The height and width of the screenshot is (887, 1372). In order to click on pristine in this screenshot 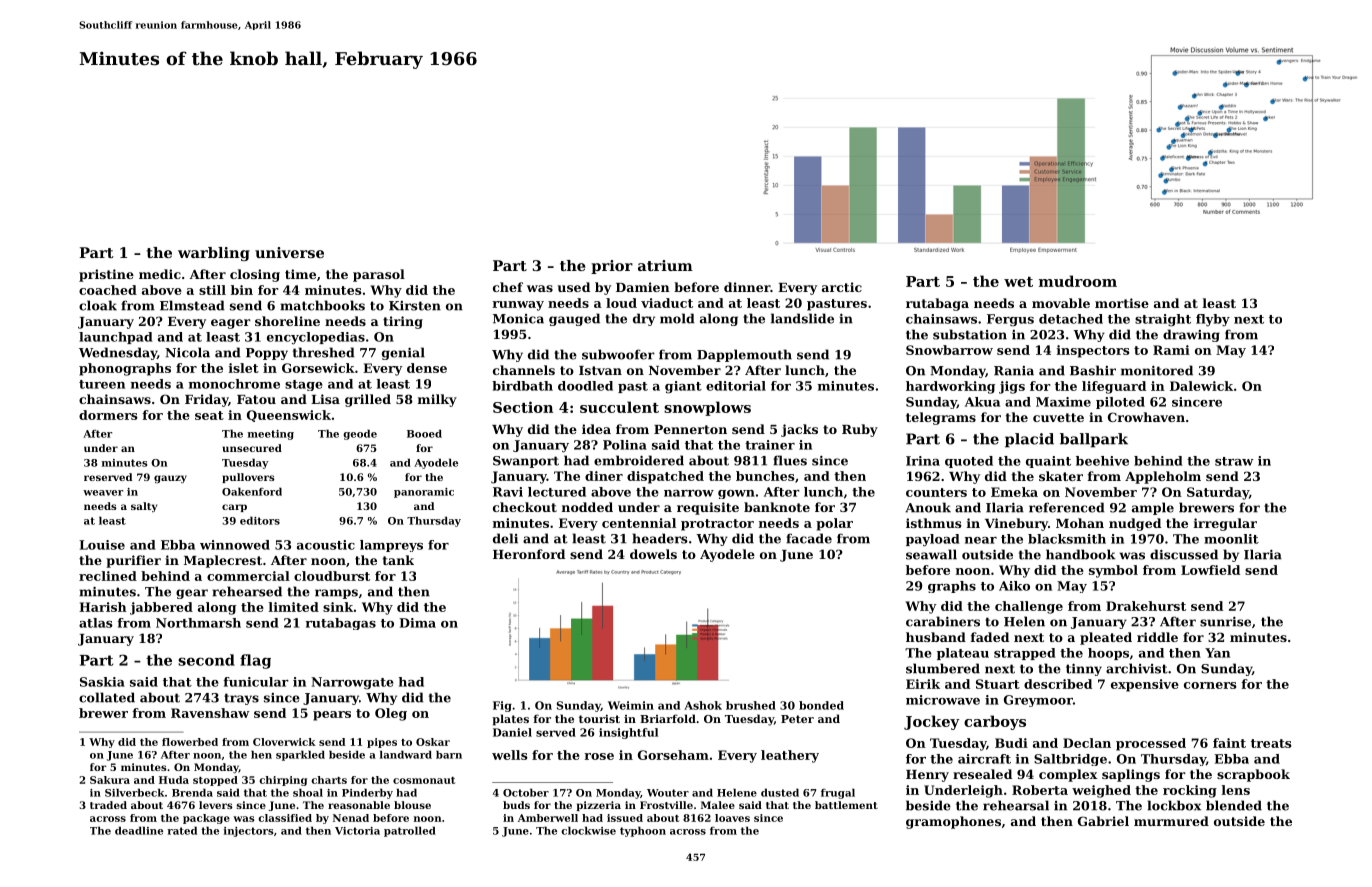, I will do `click(106, 275)`.
